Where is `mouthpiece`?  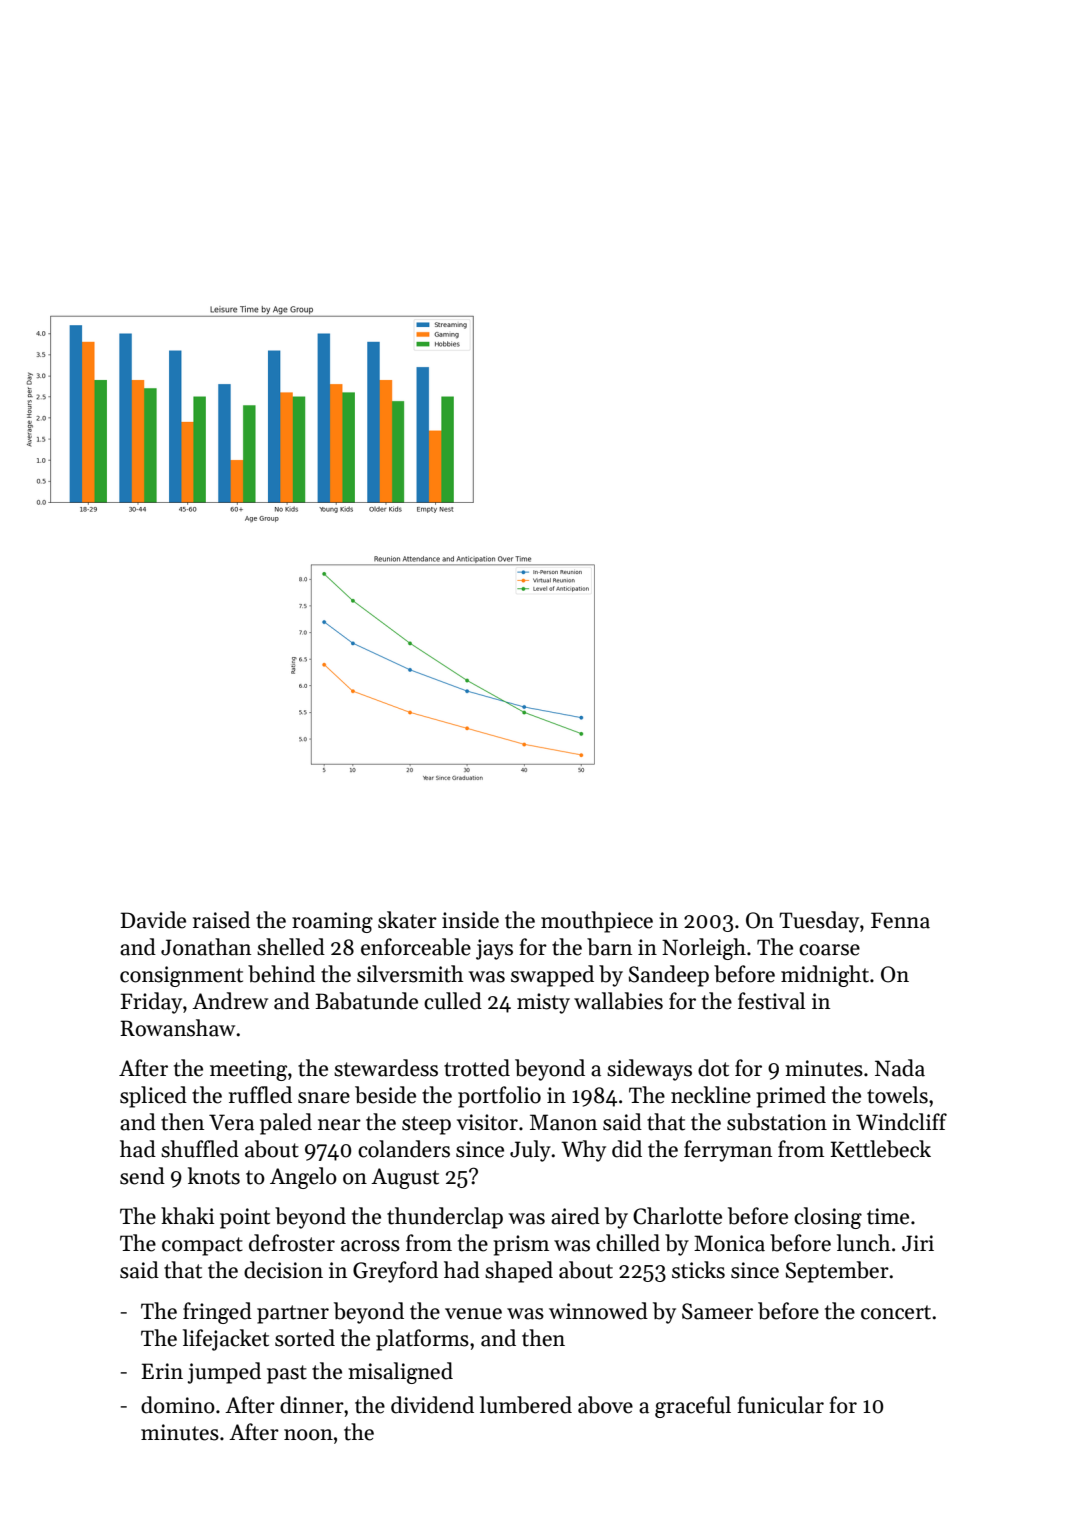 mouthpiece is located at coordinates (597, 922).
